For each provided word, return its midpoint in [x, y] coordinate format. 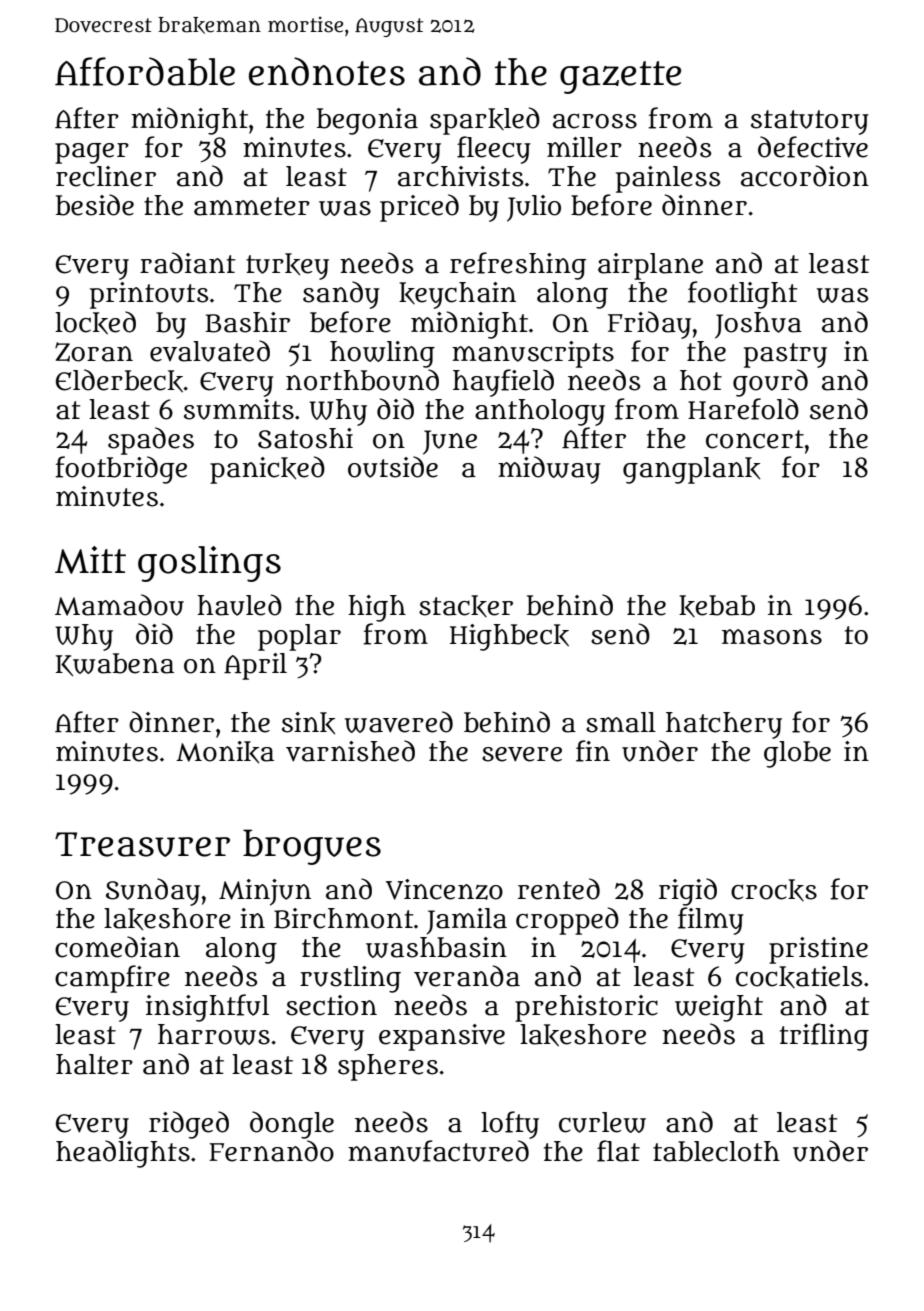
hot [701, 380]
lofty [510, 1125]
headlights [123, 1154]
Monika [225, 752]
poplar [299, 637]
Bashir [247, 322]
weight [719, 1008]
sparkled [485, 121]
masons [772, 637]
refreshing [518, 266]
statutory [810, 122]
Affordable [145, 71]
